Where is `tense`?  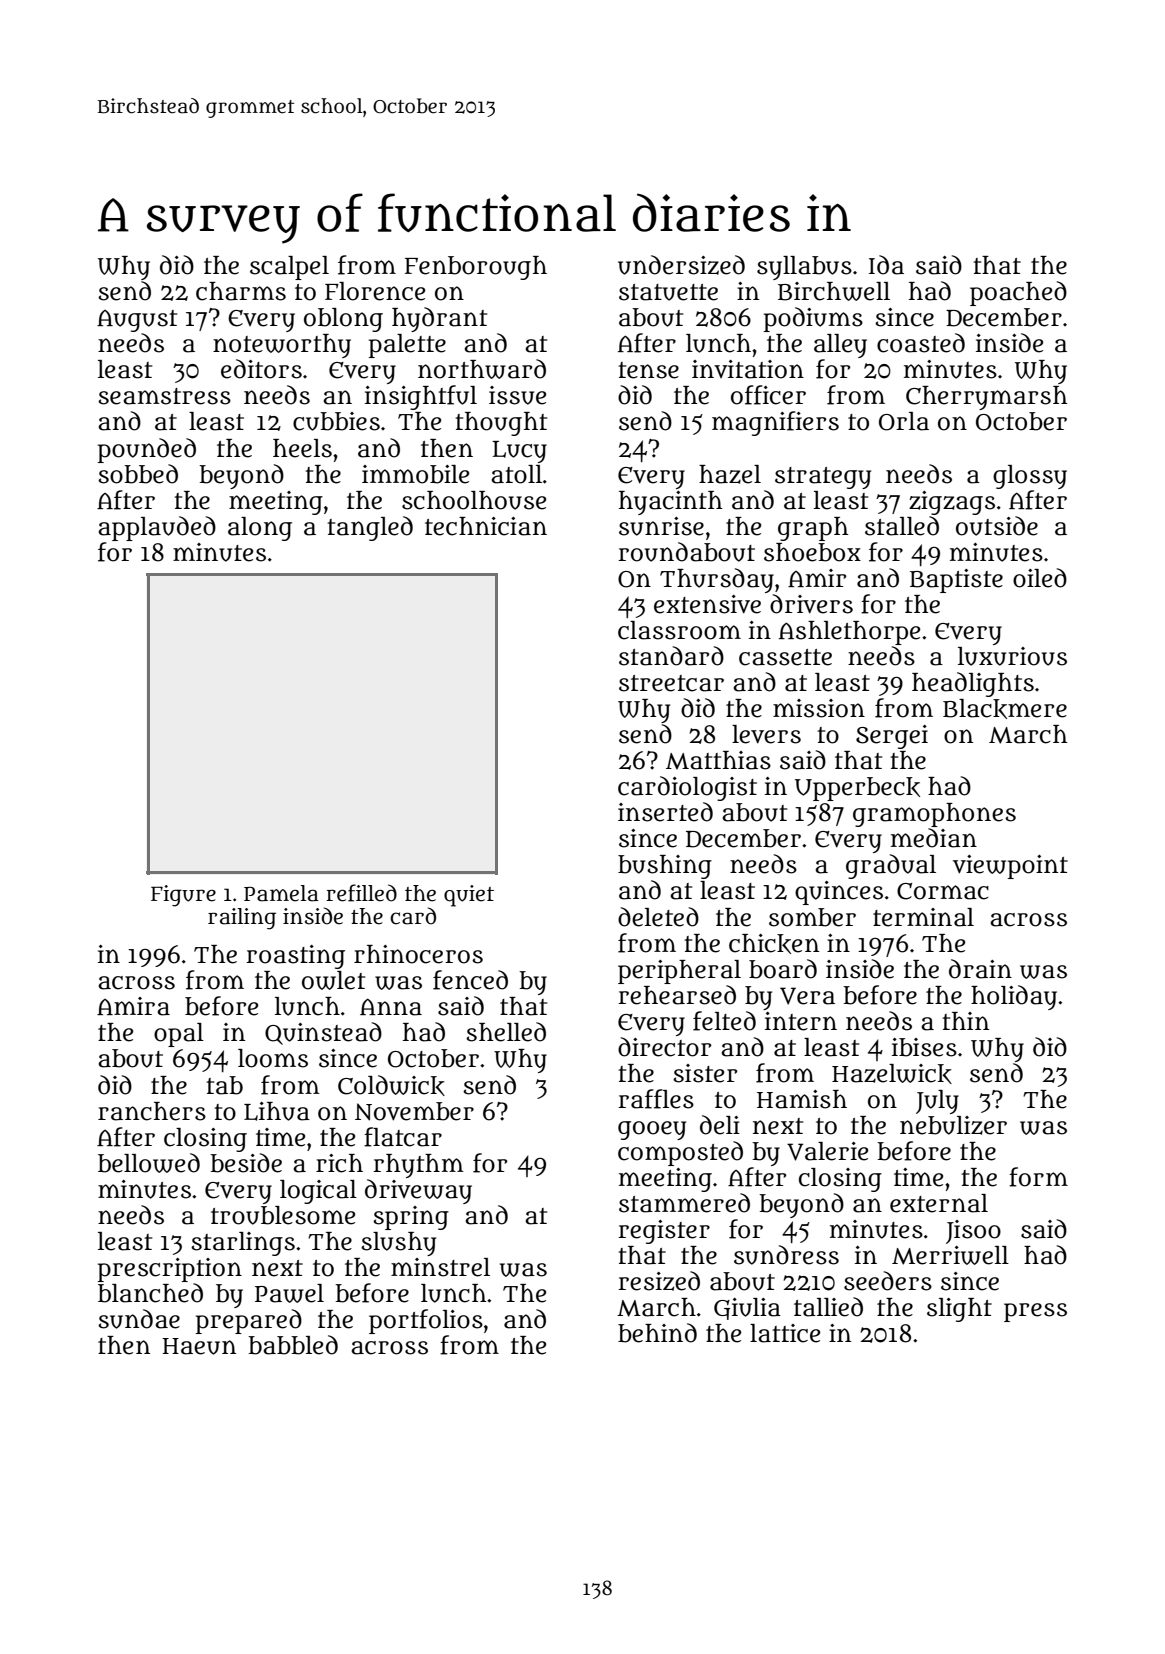 tense is located at coordinates (648, 370).
